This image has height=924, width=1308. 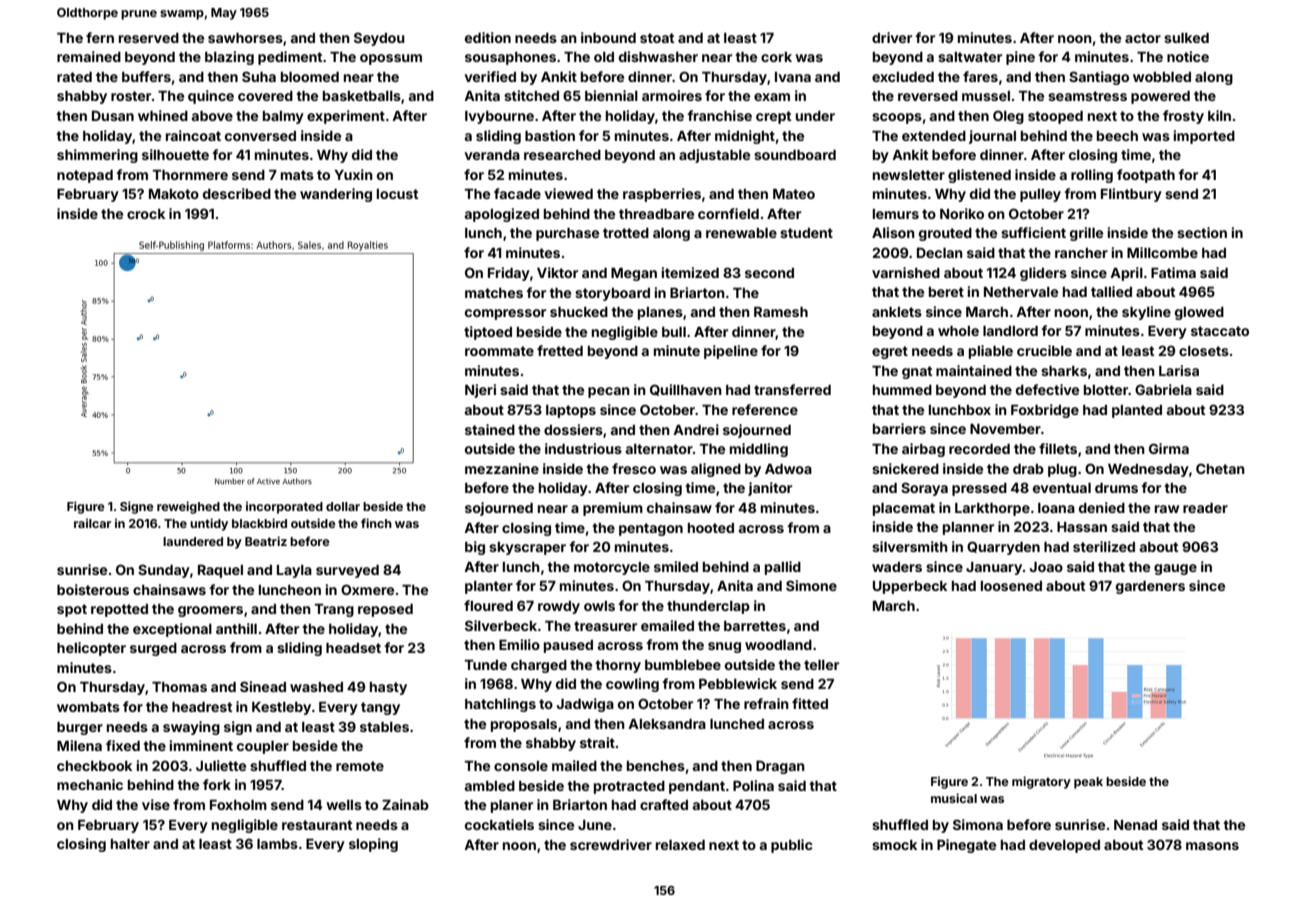 What do you see at coordinates (90, 784) in the image?
I see `mechanic` at bounding box center [90, 784].
